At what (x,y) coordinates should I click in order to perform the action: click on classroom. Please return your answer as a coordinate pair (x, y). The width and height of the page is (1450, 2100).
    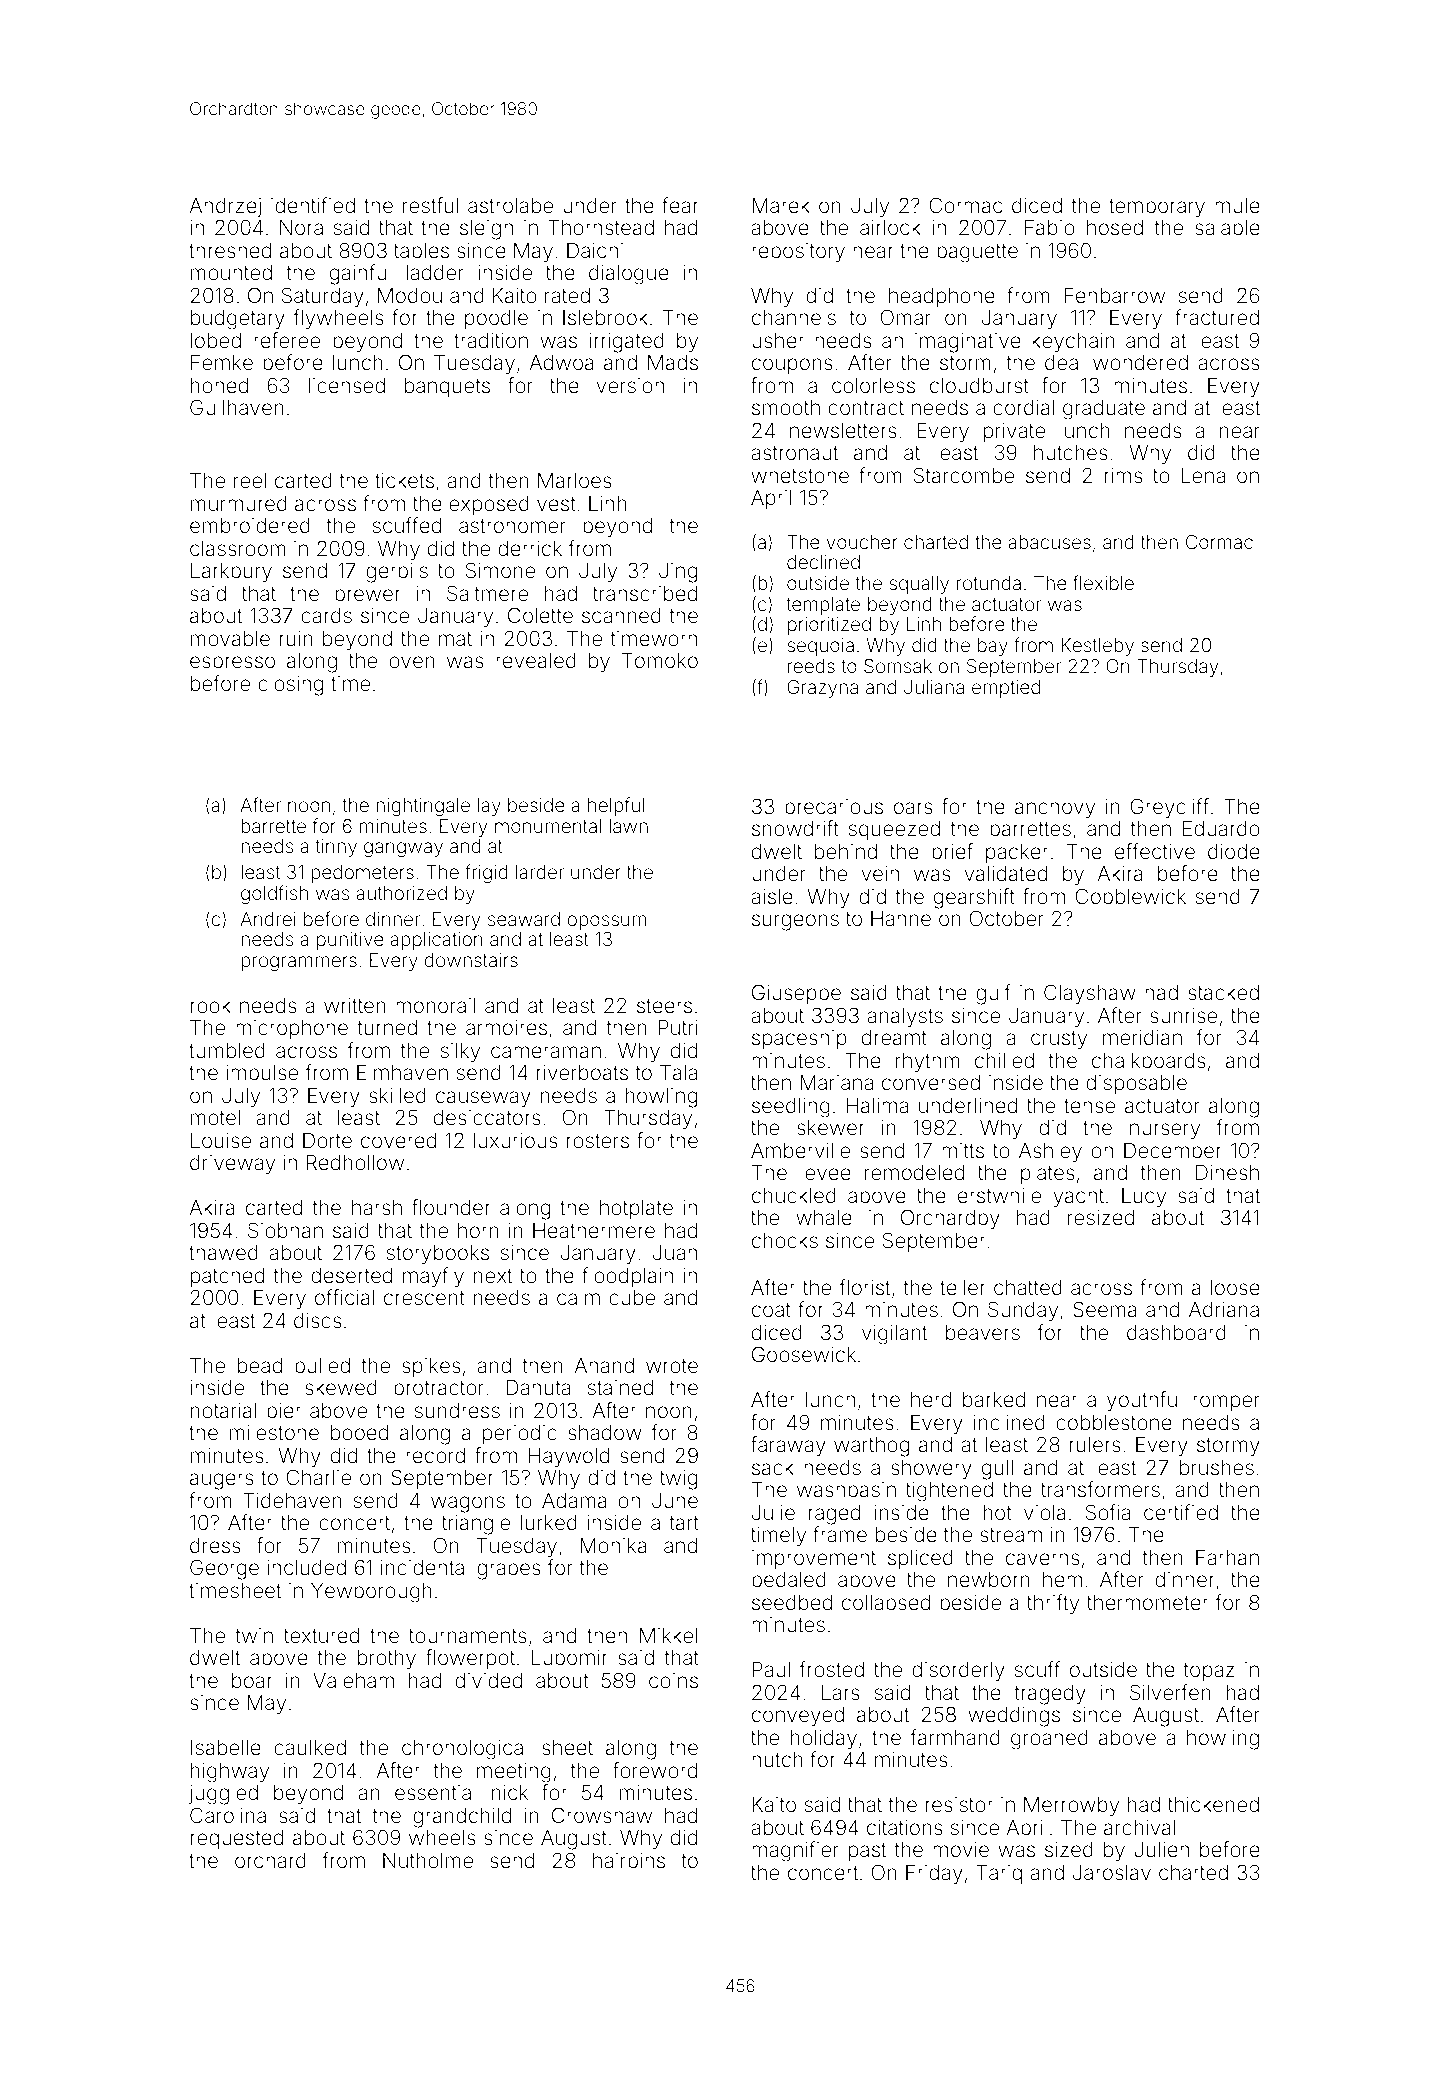
    Looking at the image, I should click on (238, 549).
